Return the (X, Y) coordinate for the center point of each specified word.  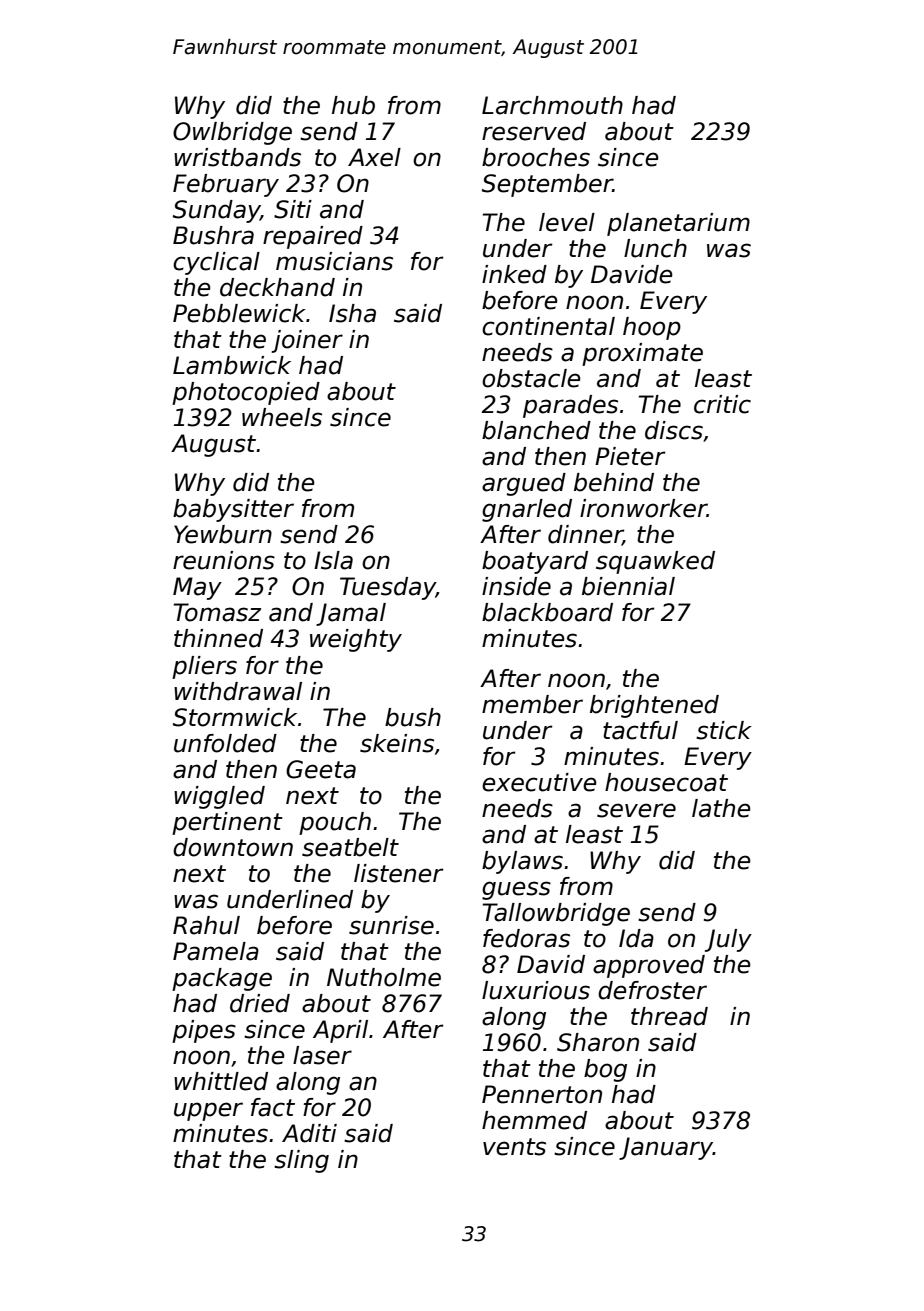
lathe (721, 808)
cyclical (216, 263)
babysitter (233, 510)
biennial (628, 586)
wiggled (219, 797)
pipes (204, 1031)
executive (539, 782)
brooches (536, 157)
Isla (333, 560)
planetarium (678, 224)
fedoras (526, 938)
